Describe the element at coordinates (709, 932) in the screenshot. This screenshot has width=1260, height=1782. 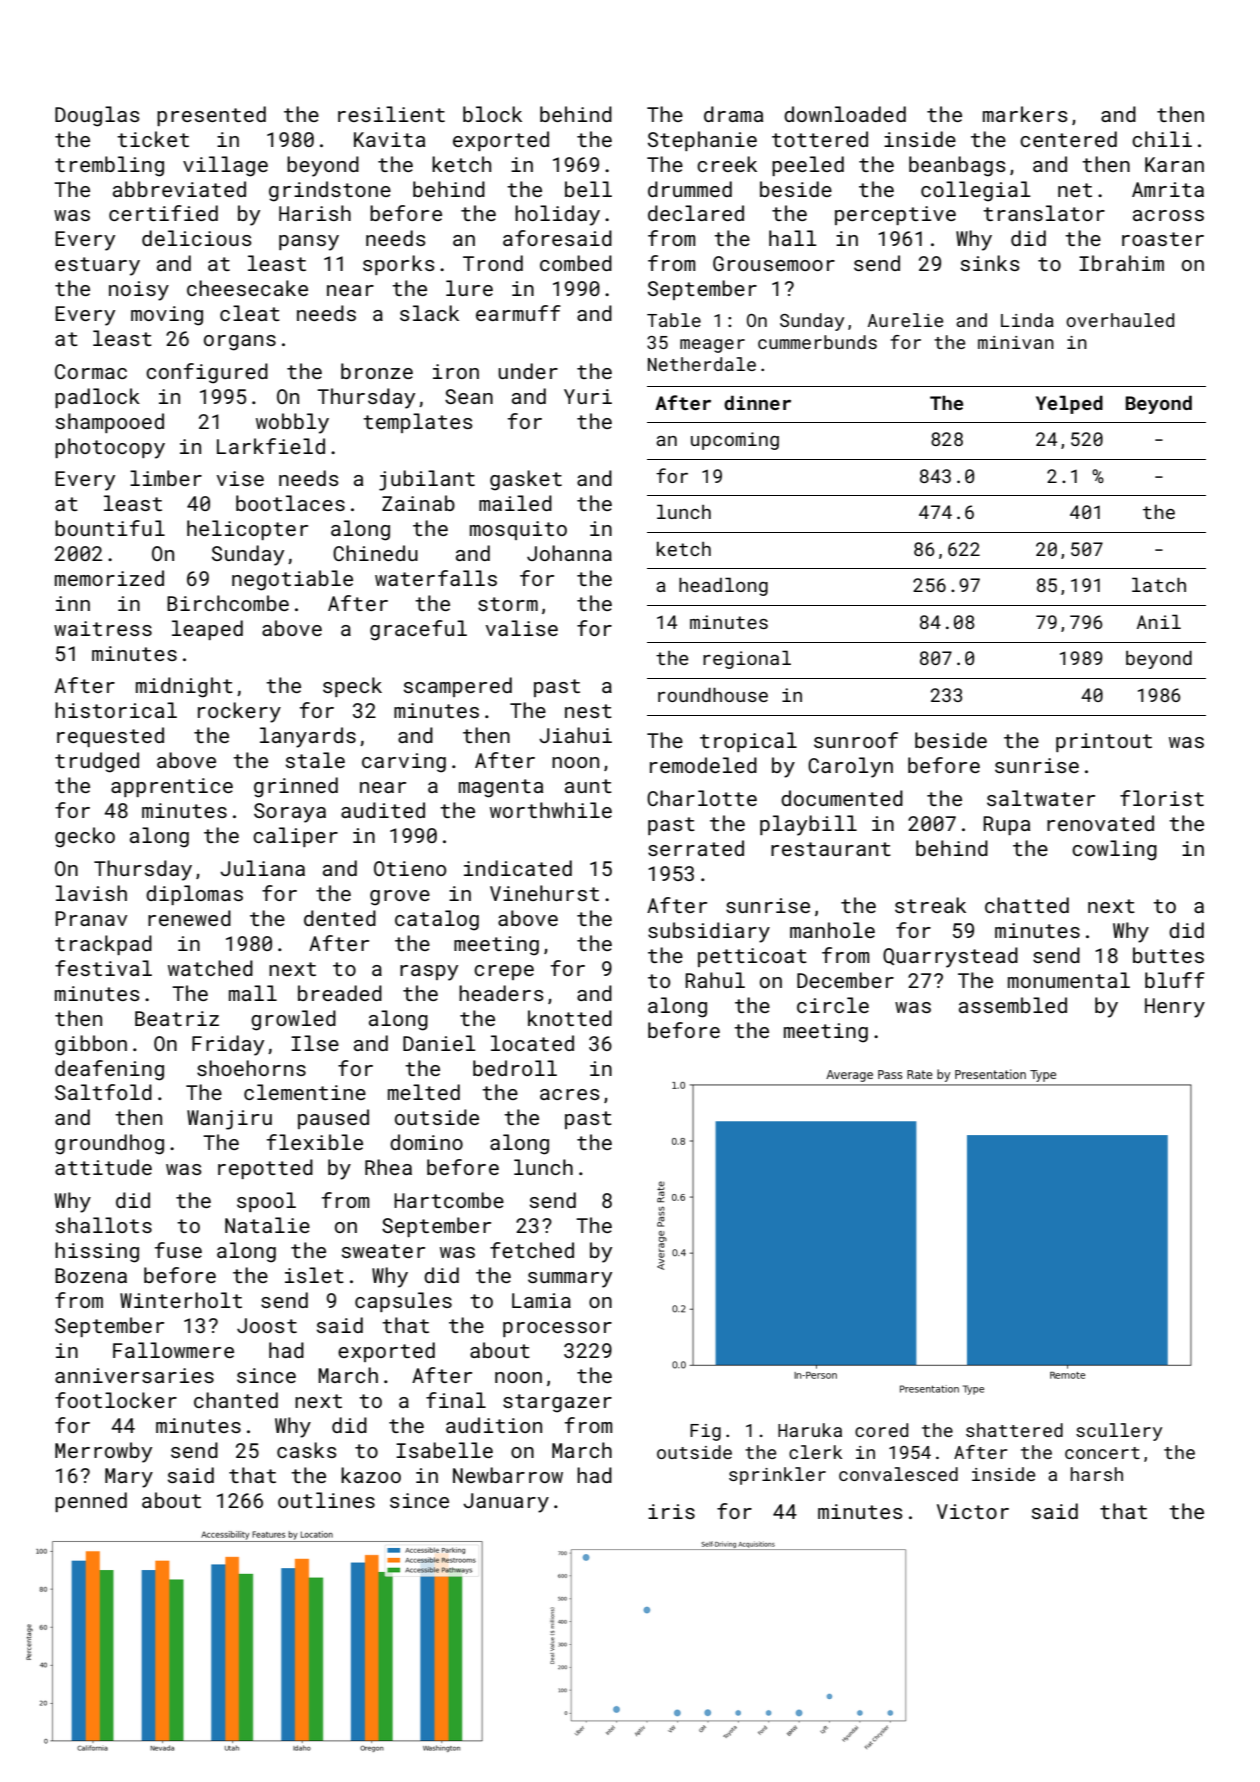
I see `subsidiary` at that location.
